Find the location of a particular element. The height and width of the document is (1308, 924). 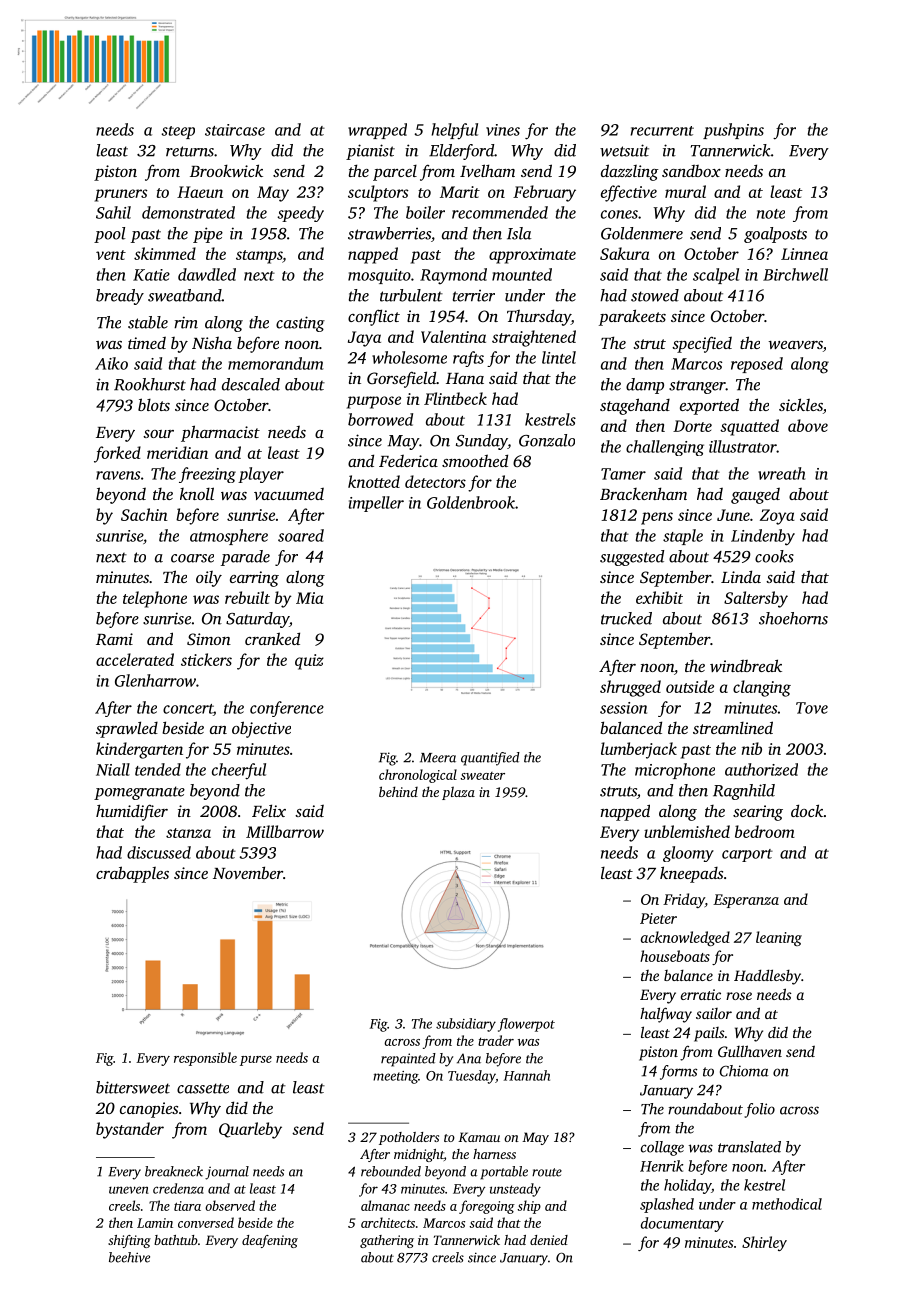

returns is located at coordinates (190, 151).
